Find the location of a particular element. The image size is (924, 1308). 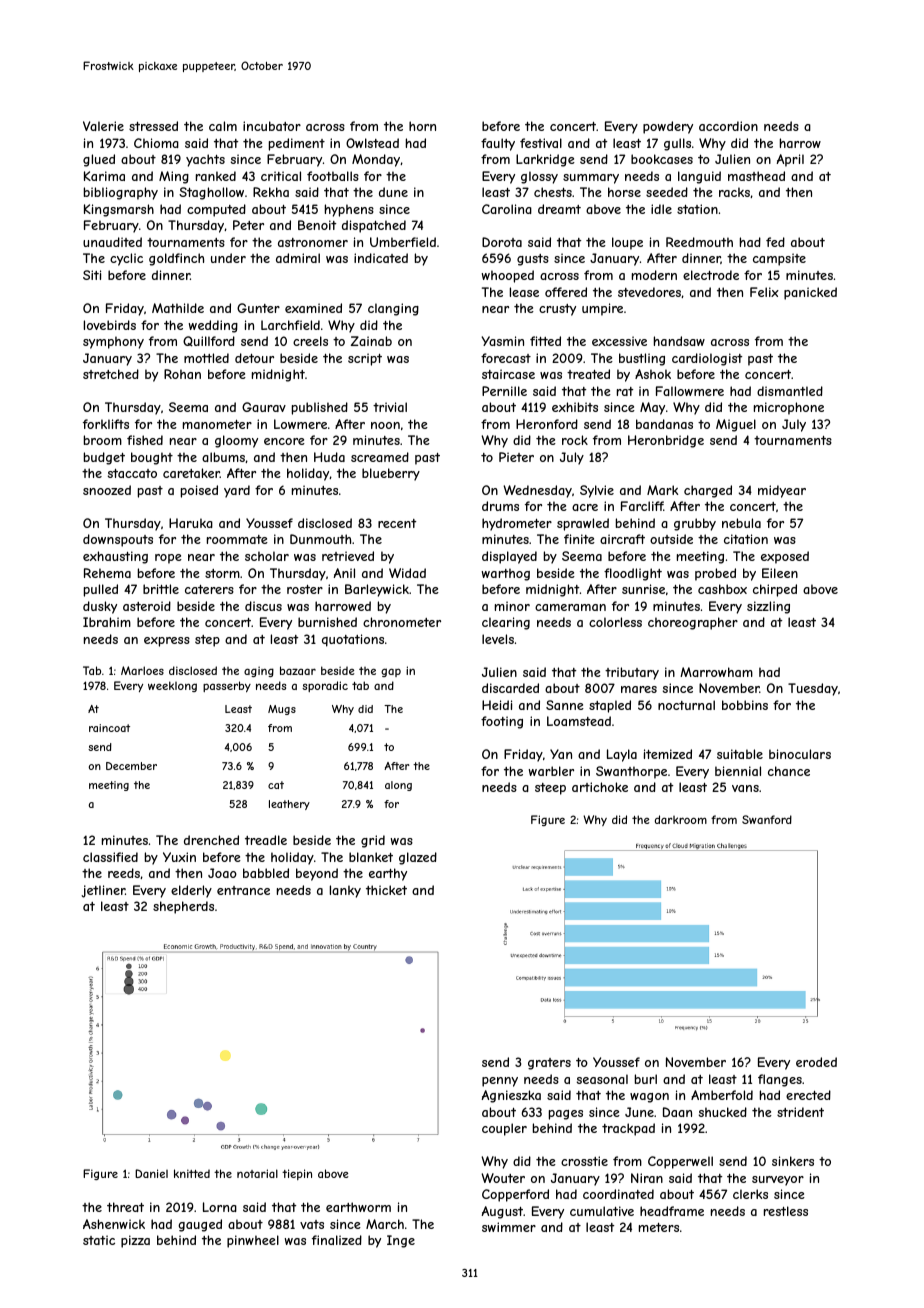

pinwheel is located at coordinates (253, 1241).
